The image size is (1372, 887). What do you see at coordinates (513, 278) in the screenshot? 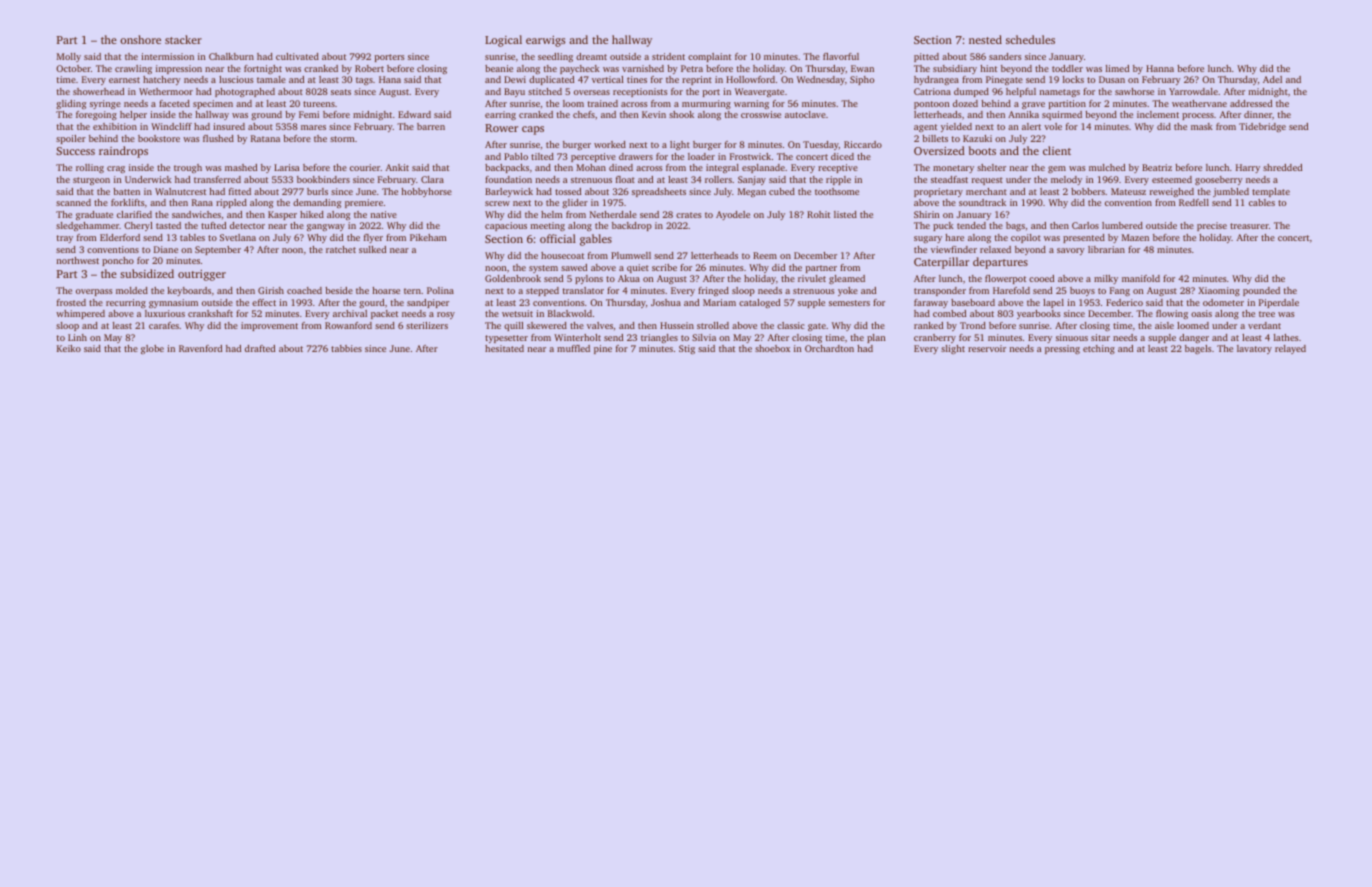
I see `Goldenbrook` at bounding box center [513, 278].
